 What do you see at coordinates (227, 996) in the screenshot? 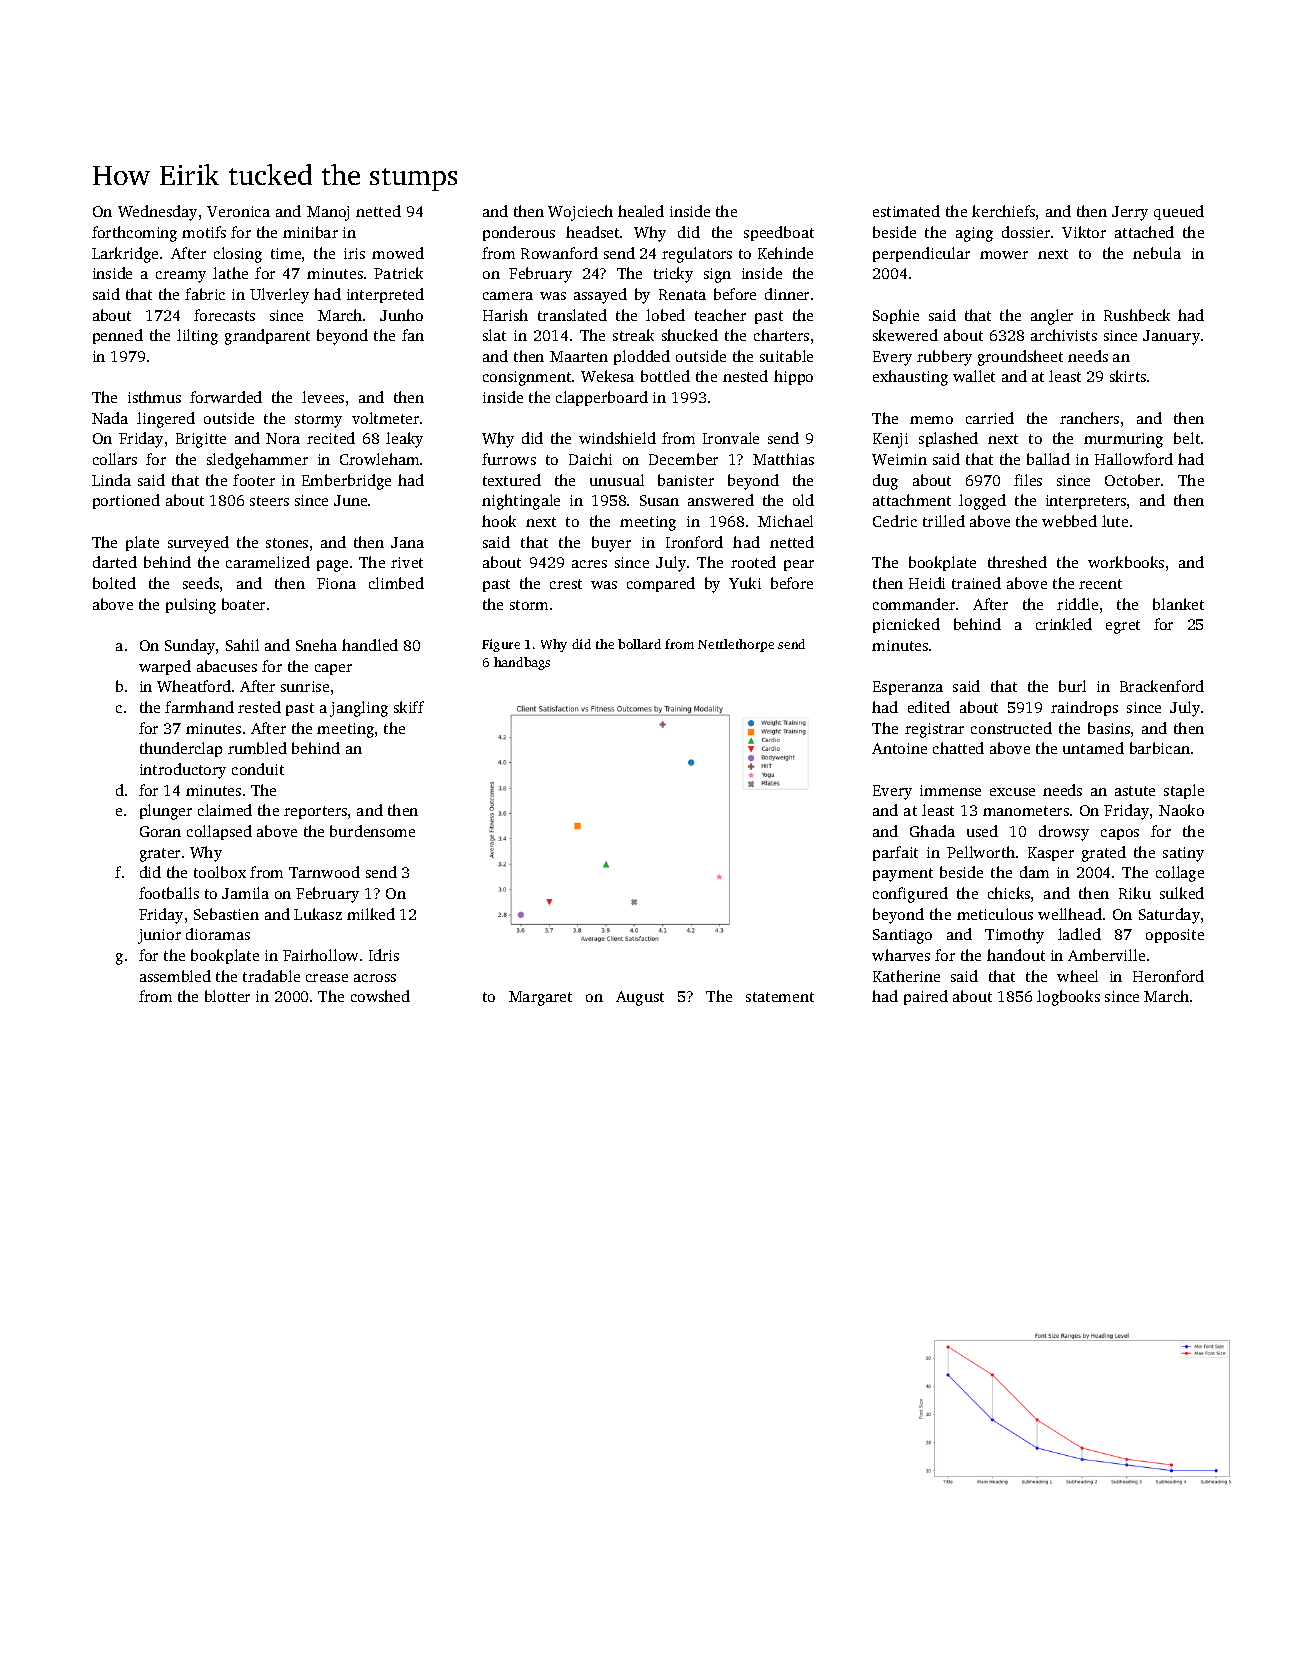
I see `blotter` at bounding box center [227, 996].
